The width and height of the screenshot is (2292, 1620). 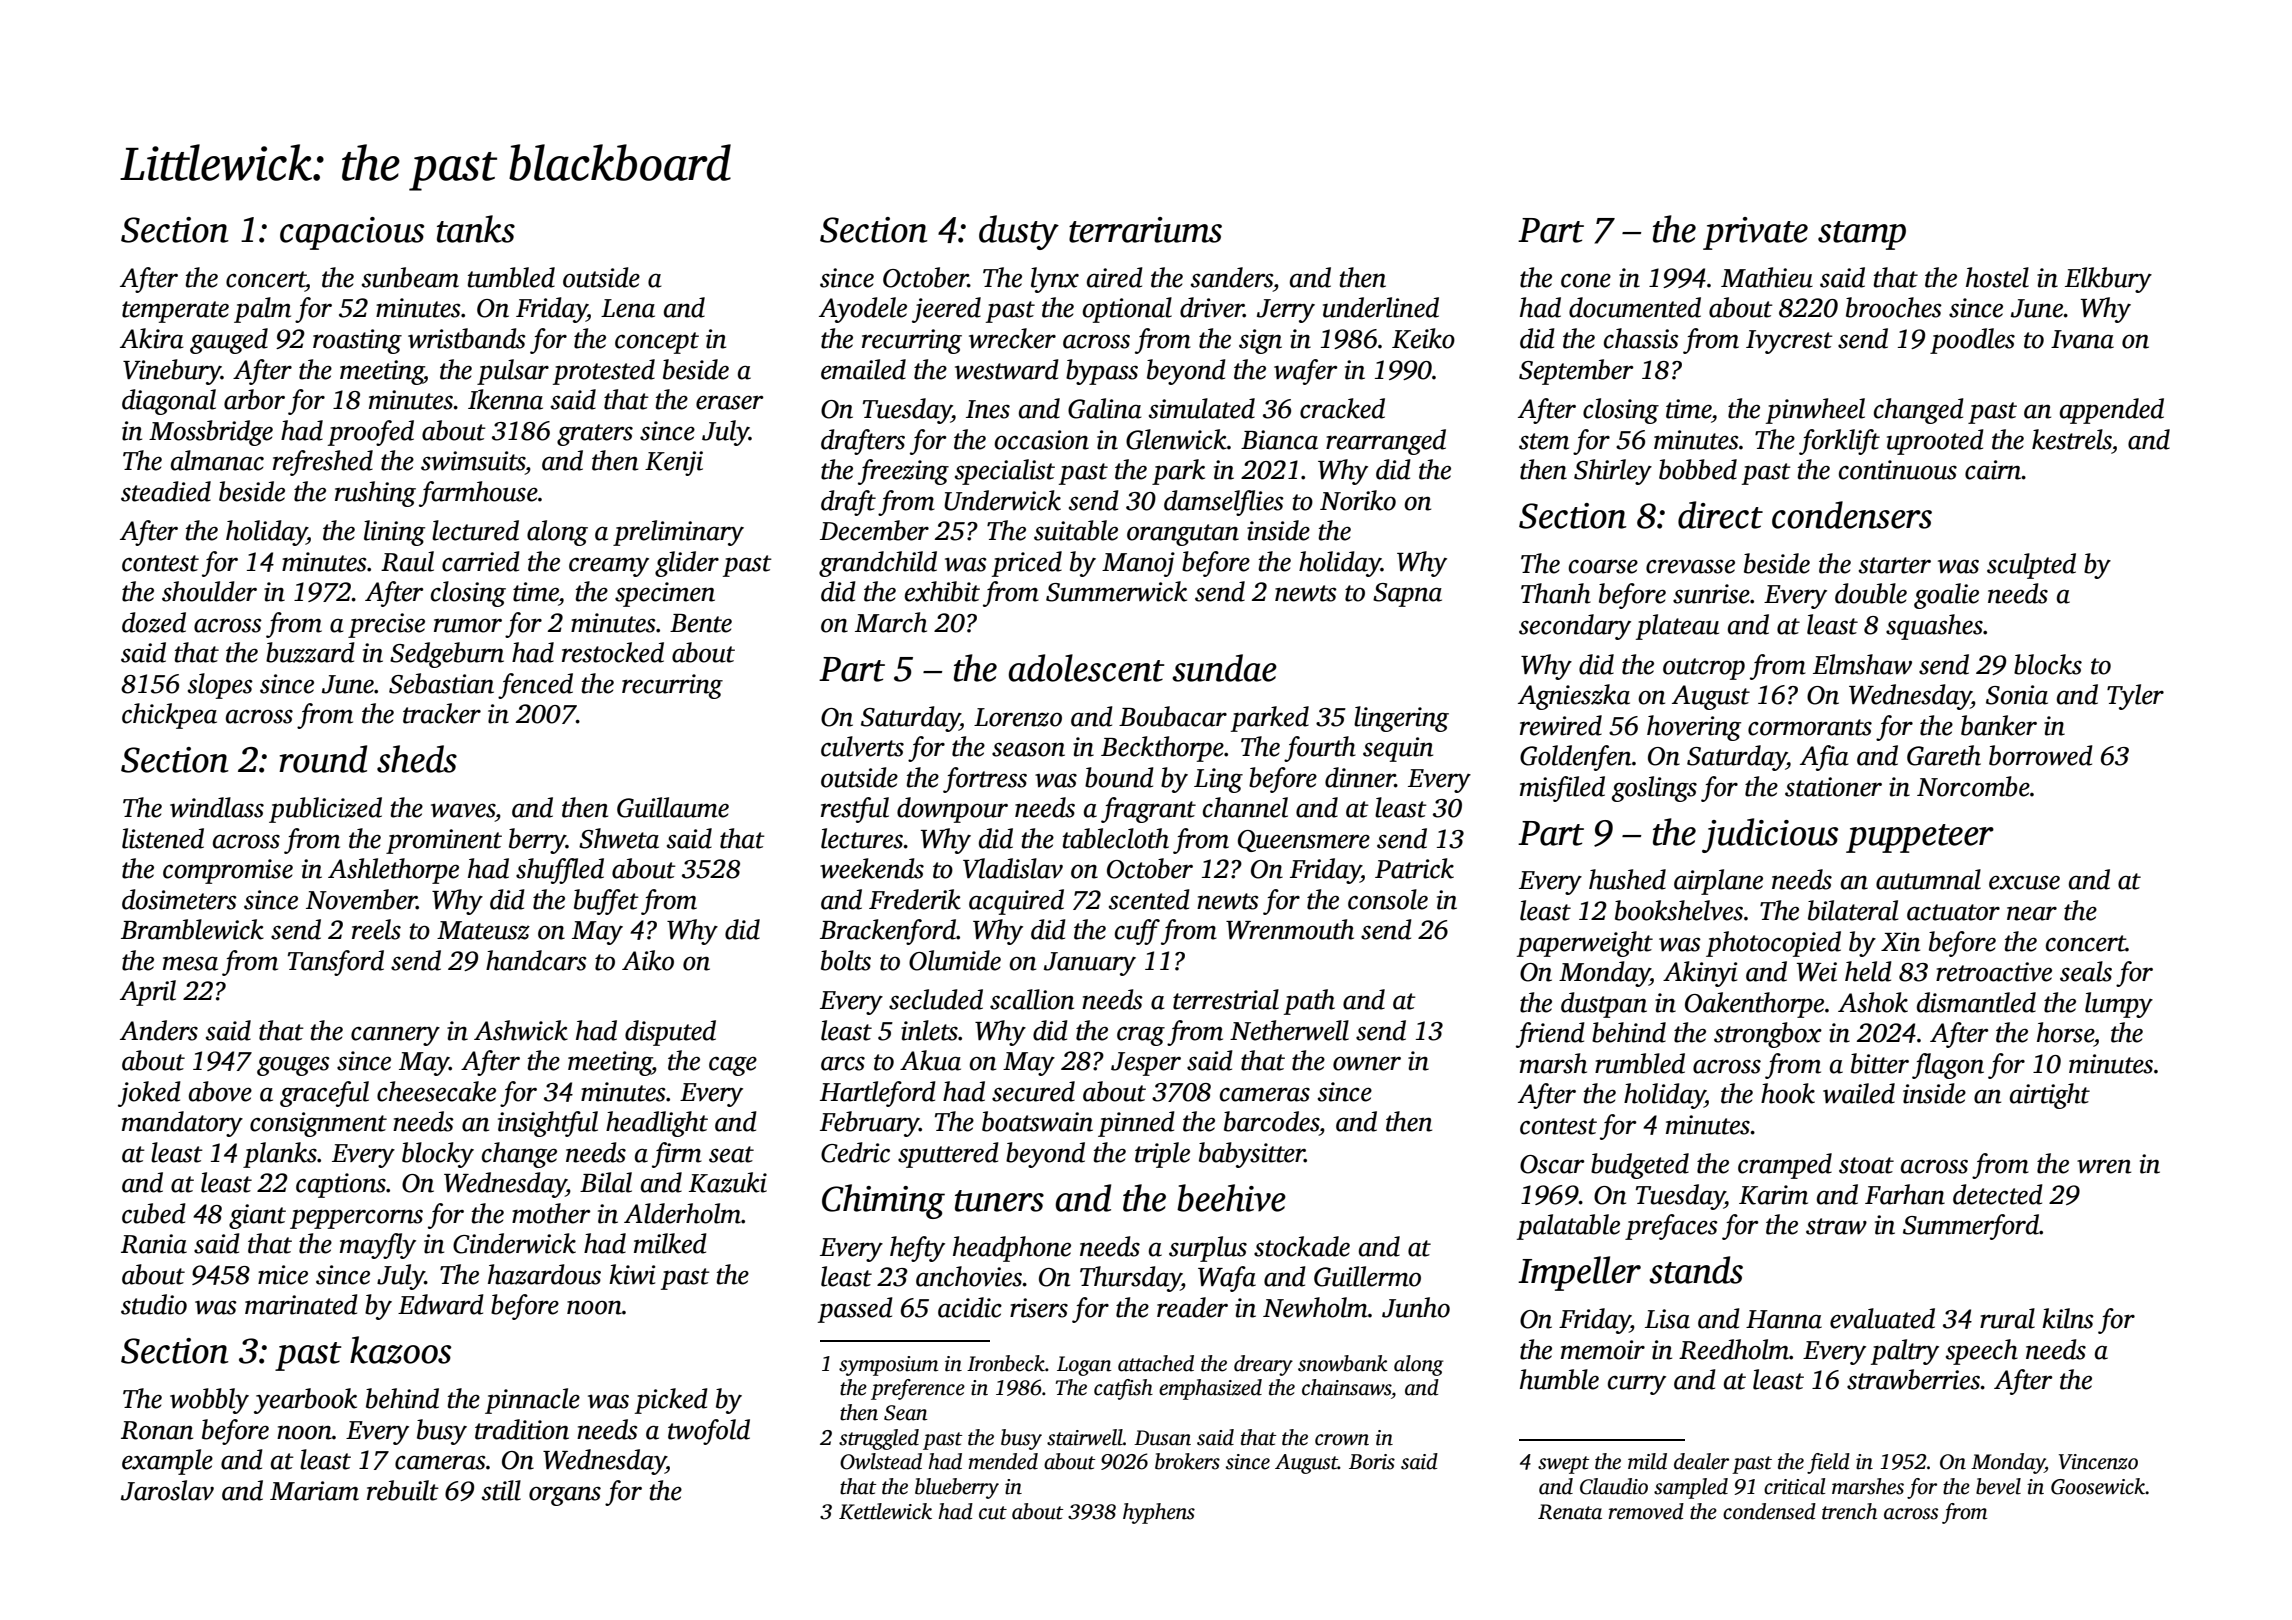 What do you see at coordinates (1585, 944) in the screenshot?
I see `paperweight` at bounding box center [1585, 944].
